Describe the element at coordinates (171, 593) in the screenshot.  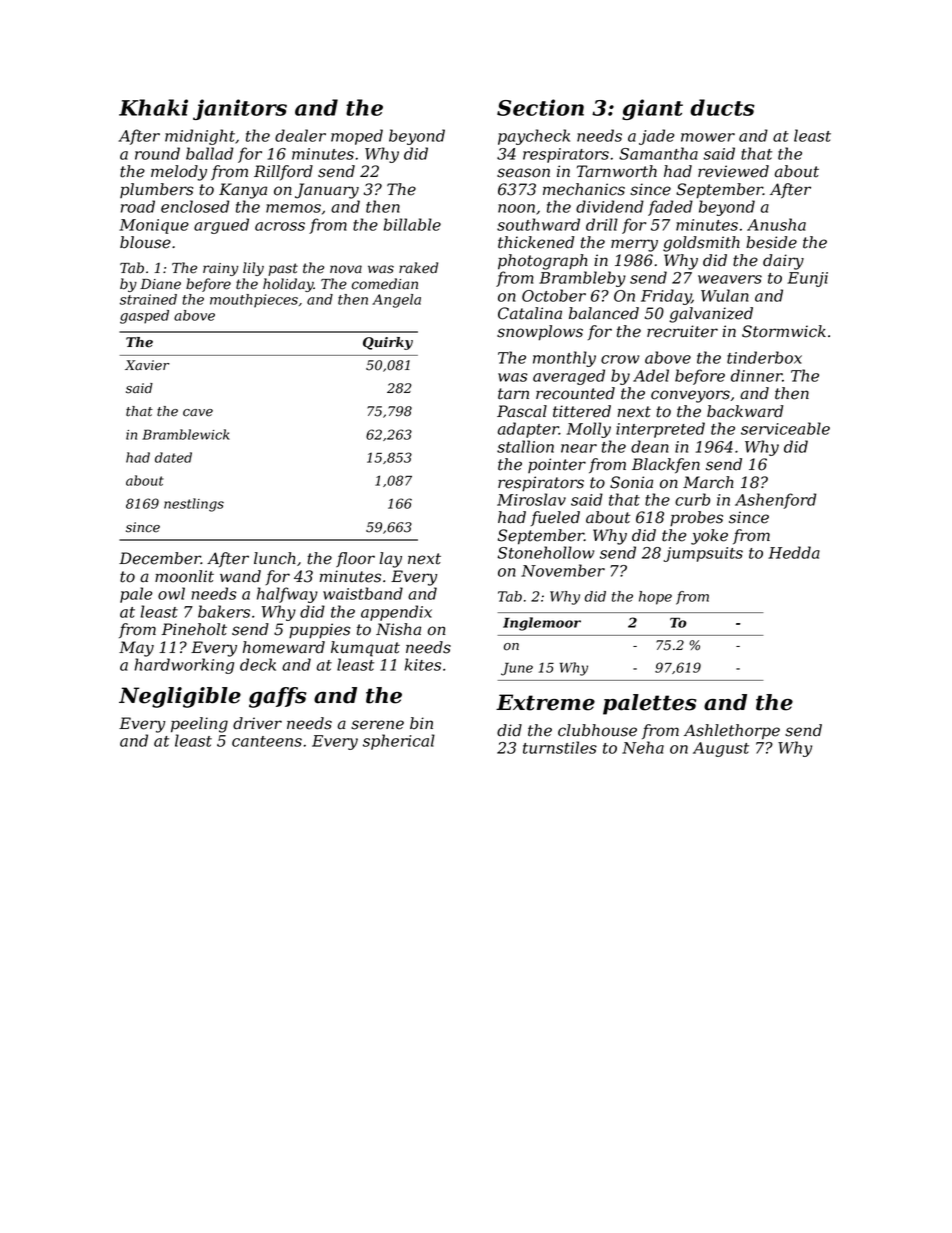
I see `owl` at that location.
